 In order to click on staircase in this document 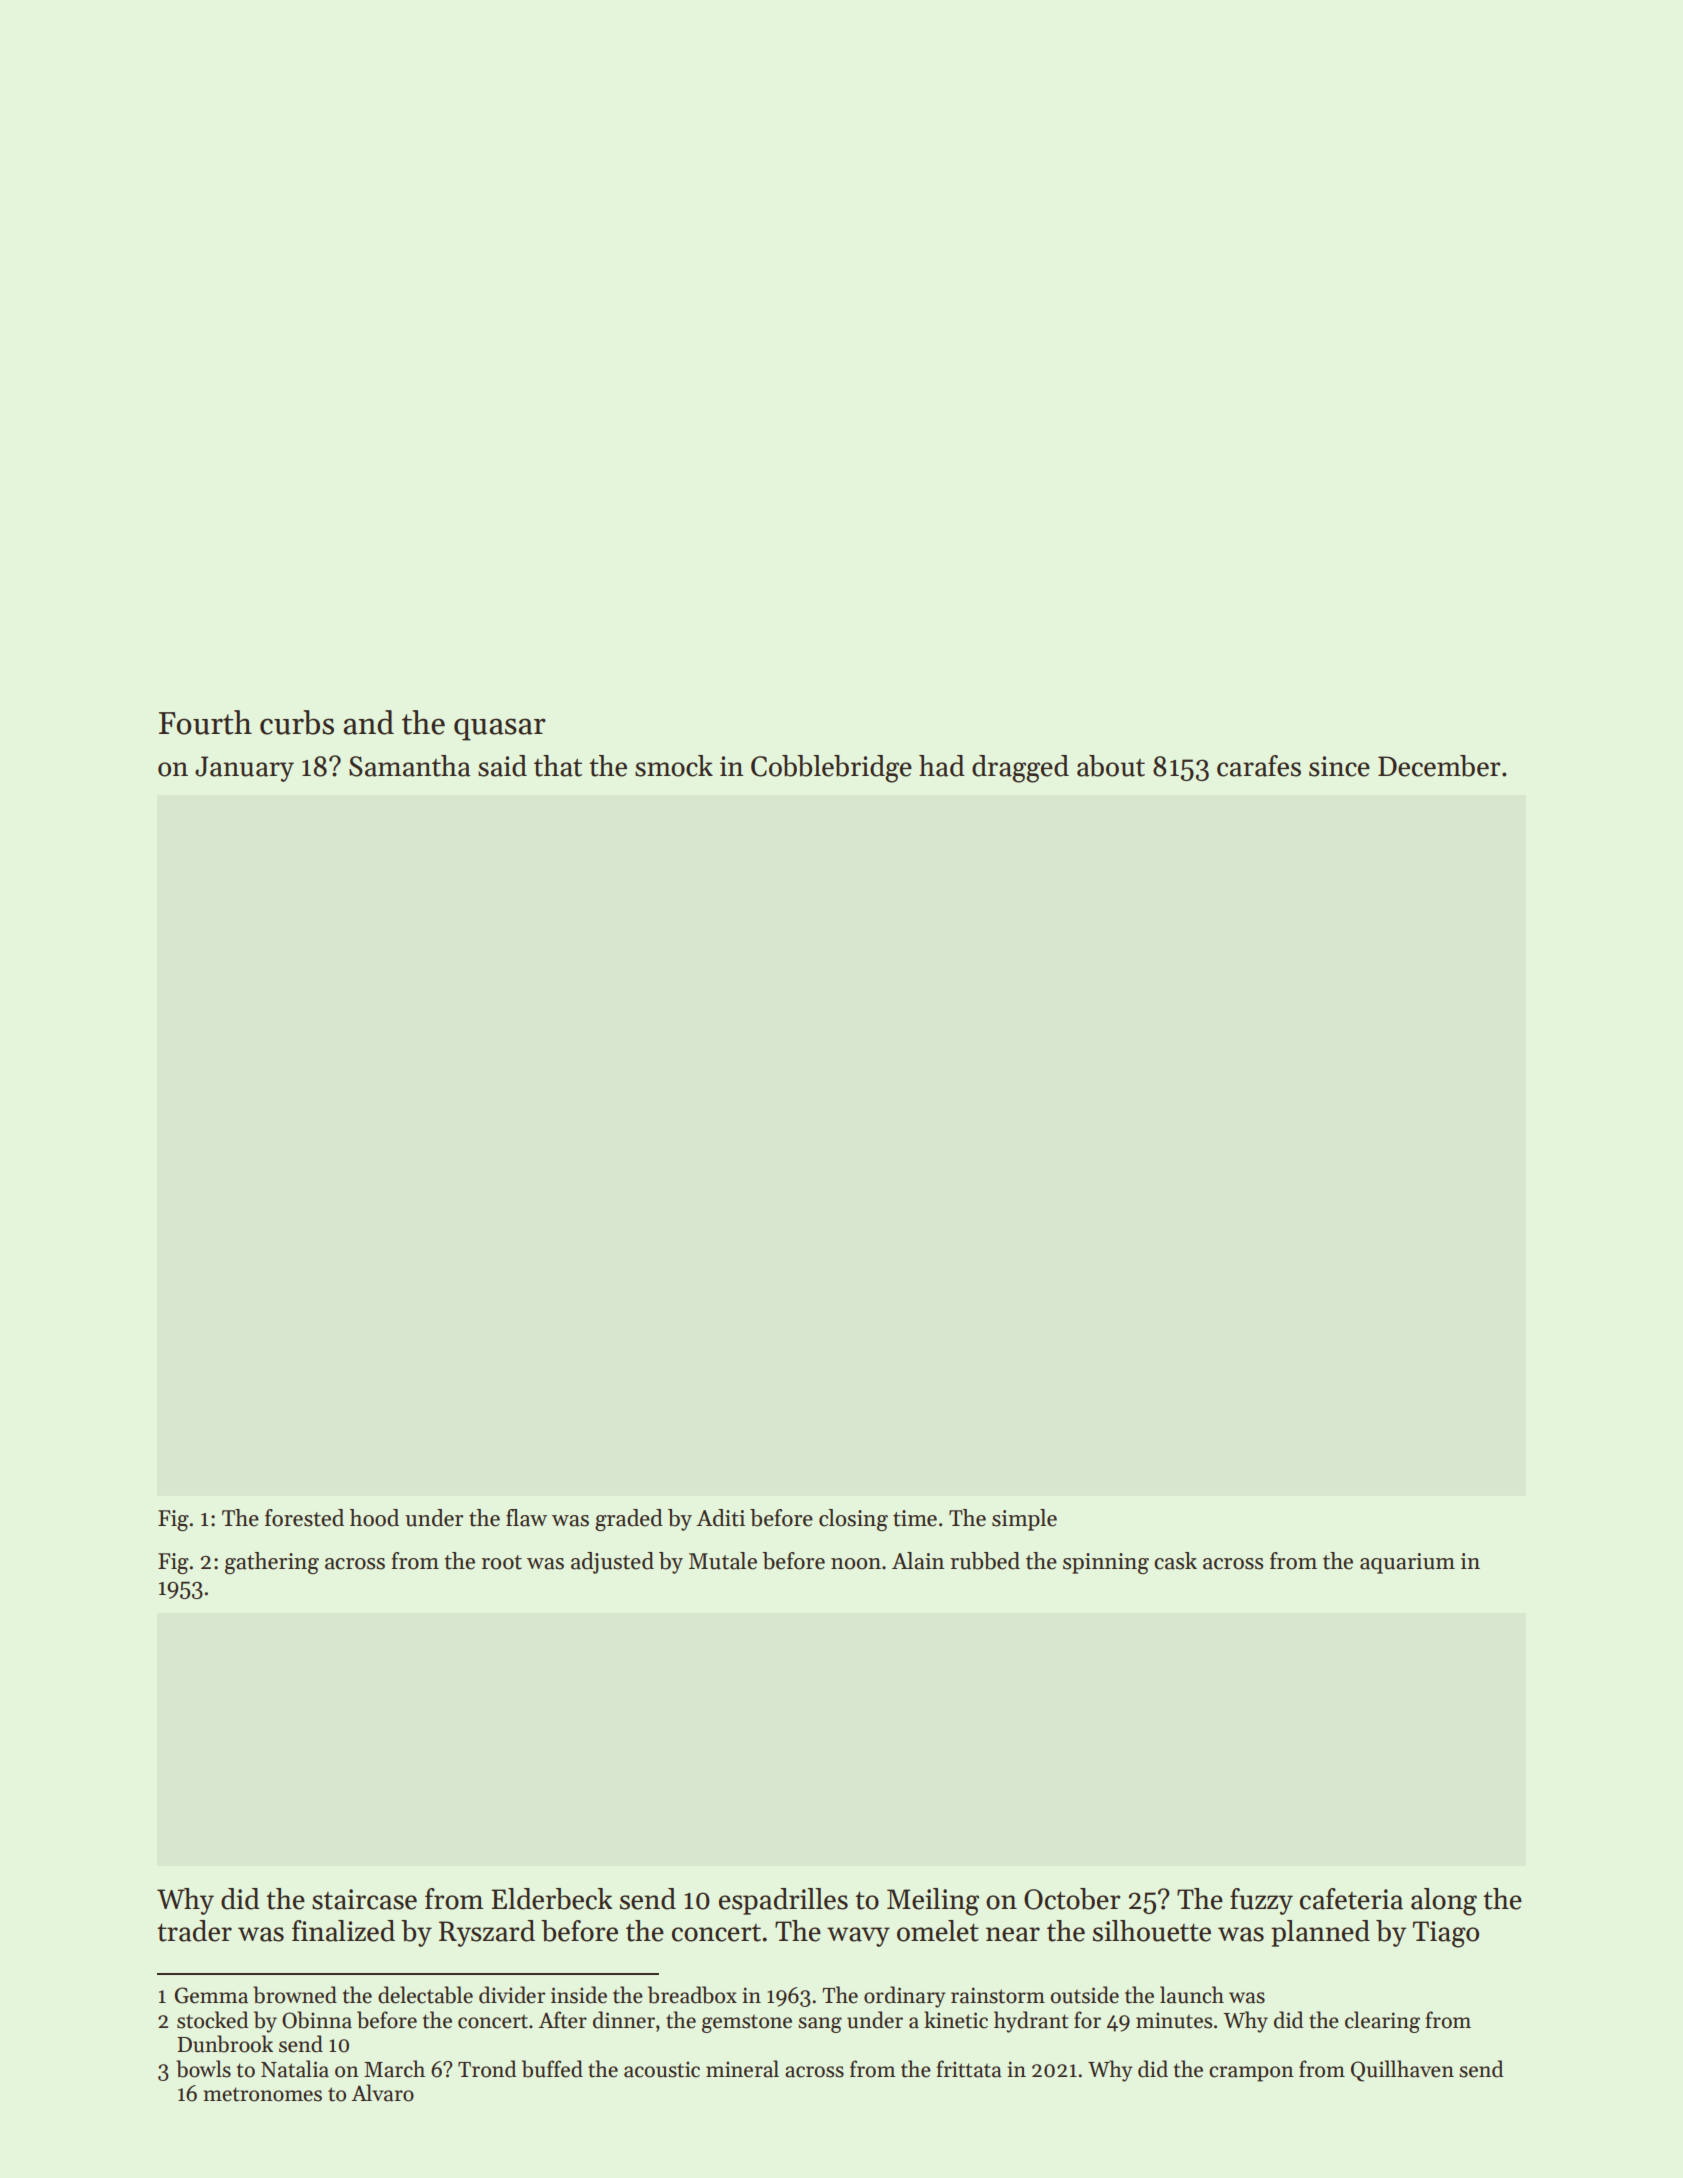, I will do `click(364, 1899)`.
